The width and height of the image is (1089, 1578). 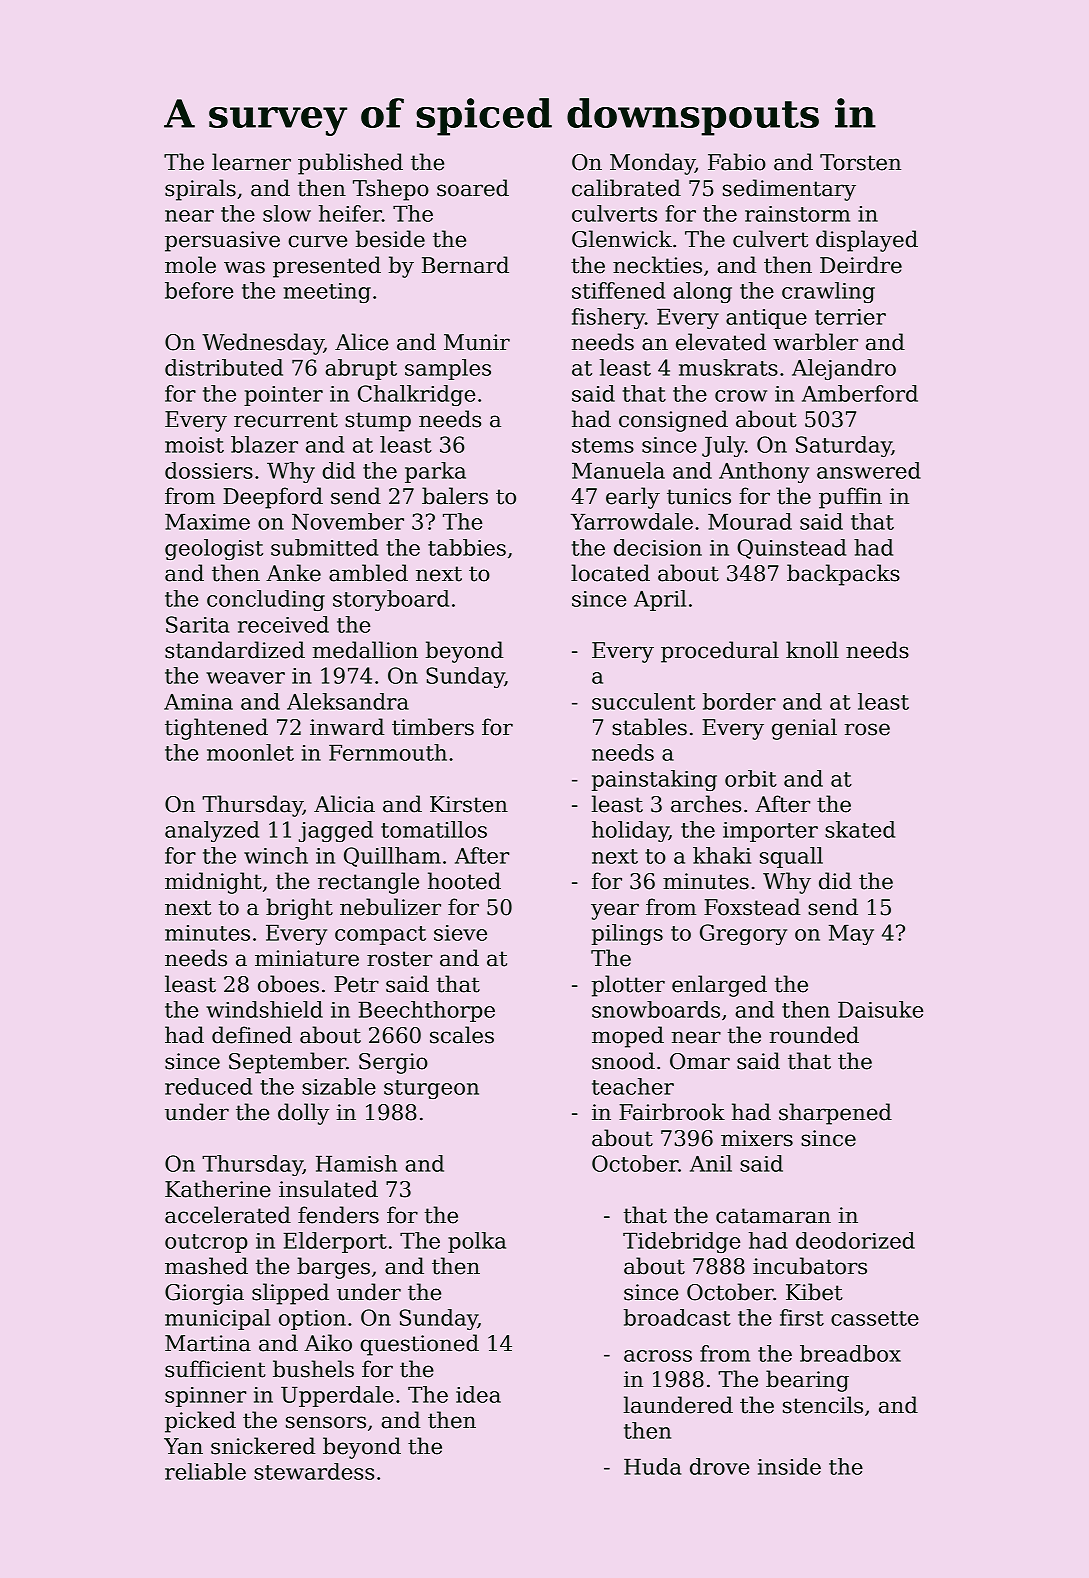 What do you see at coordinates (478, 1394) in the image?
I see `idea` at bounding box center [478, 1394].
